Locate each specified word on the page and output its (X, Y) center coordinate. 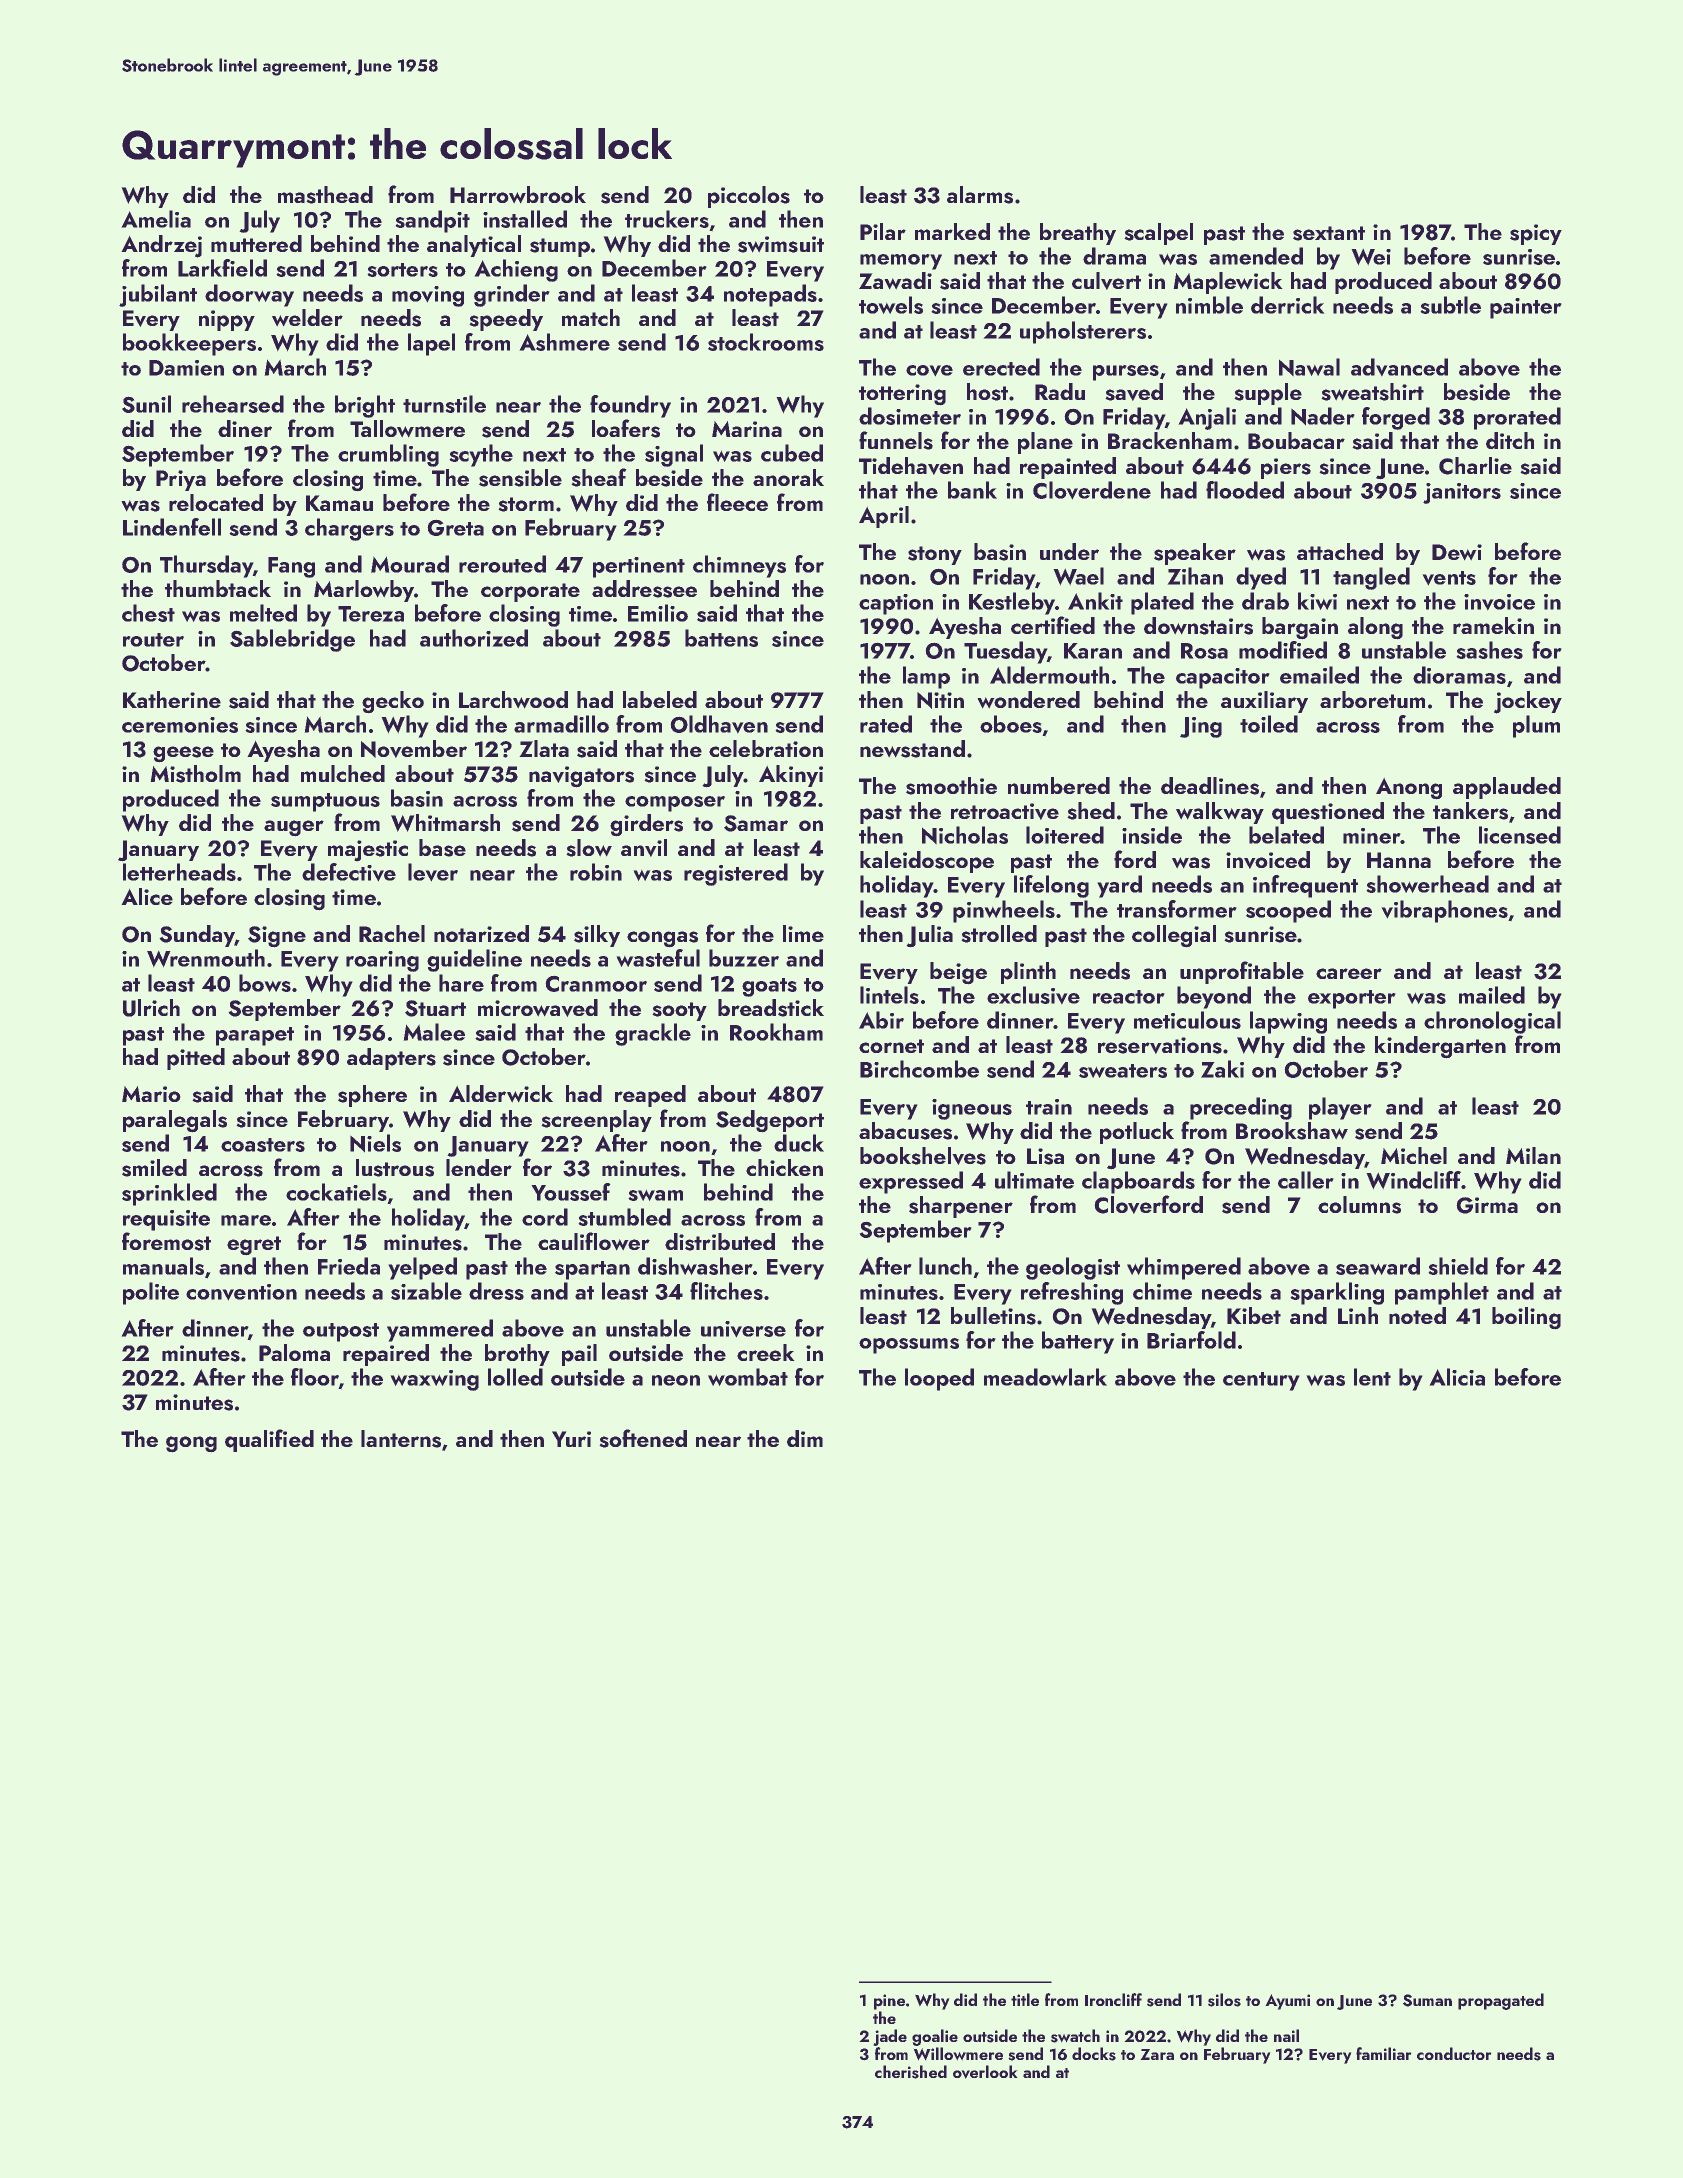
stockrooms (766, 342)
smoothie (951, 786)
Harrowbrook (518, 195)
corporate (530, 592)
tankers (1470, 811)
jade (890, 2037)
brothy (517, 1355)
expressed (911, 1182)
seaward (1378, 1266)
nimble (1209, 305)
